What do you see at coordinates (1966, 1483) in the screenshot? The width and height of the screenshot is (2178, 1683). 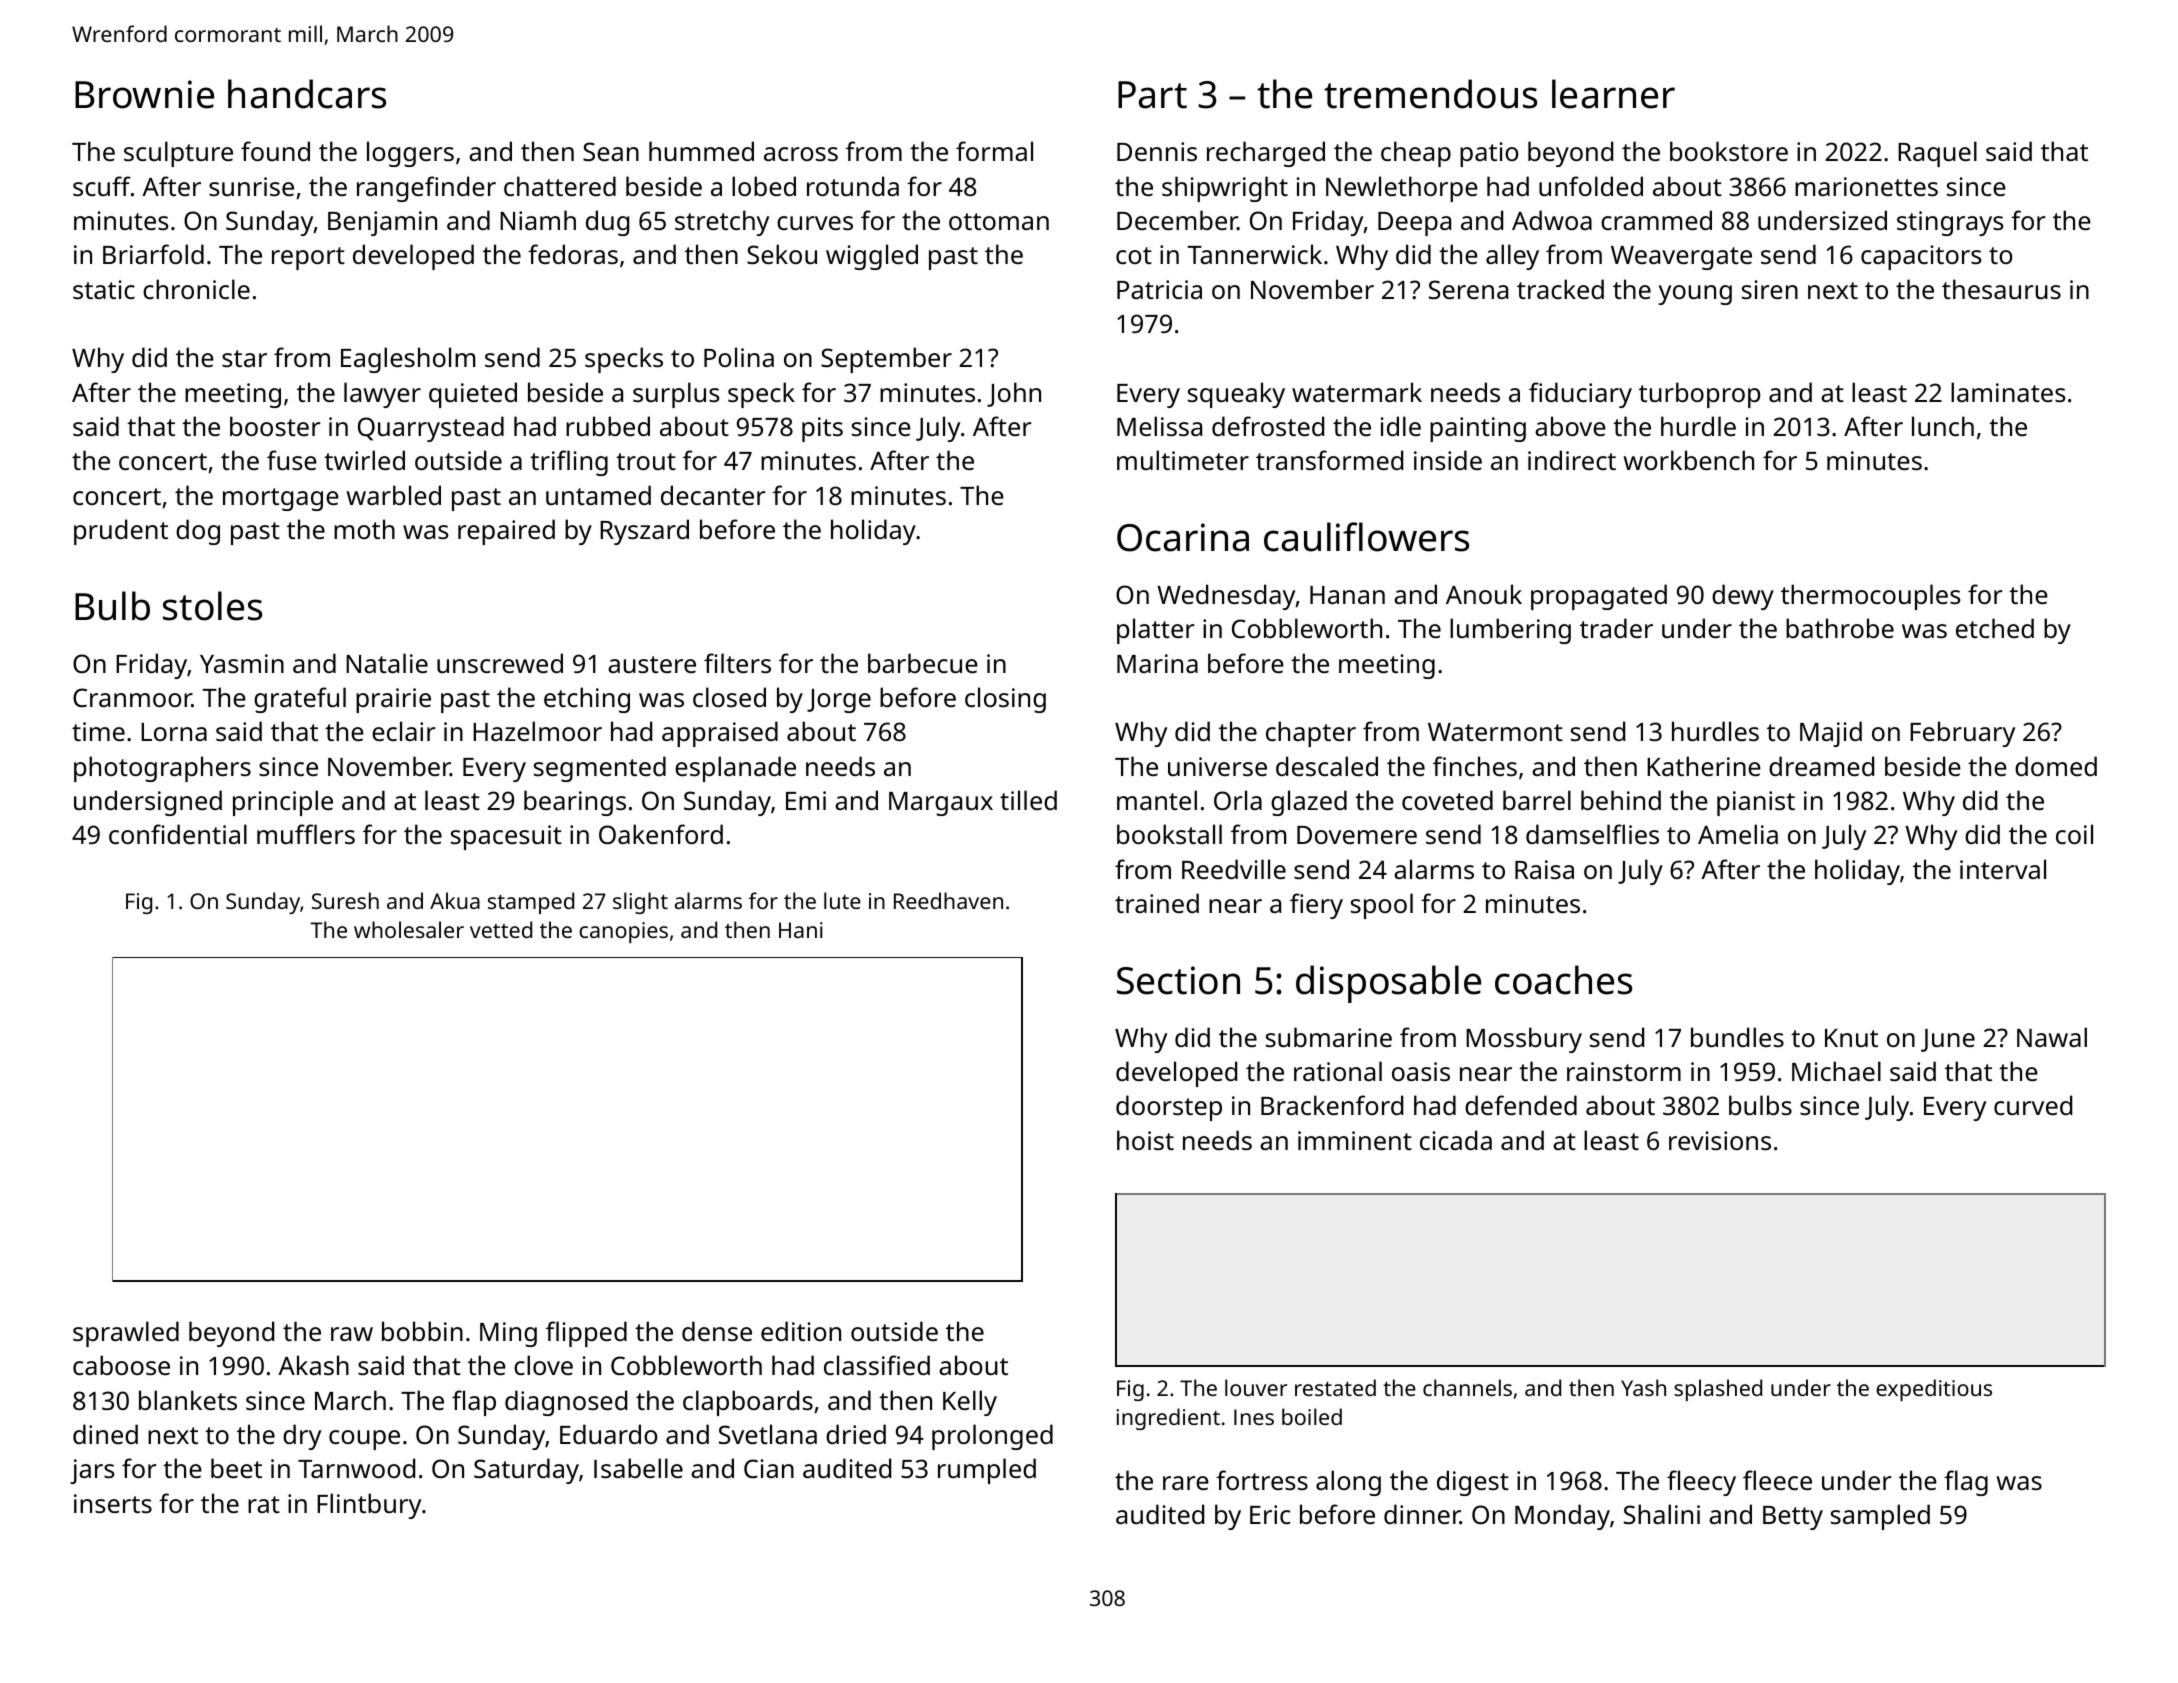 I see `flag` at bounding box center [1966, 1483].
